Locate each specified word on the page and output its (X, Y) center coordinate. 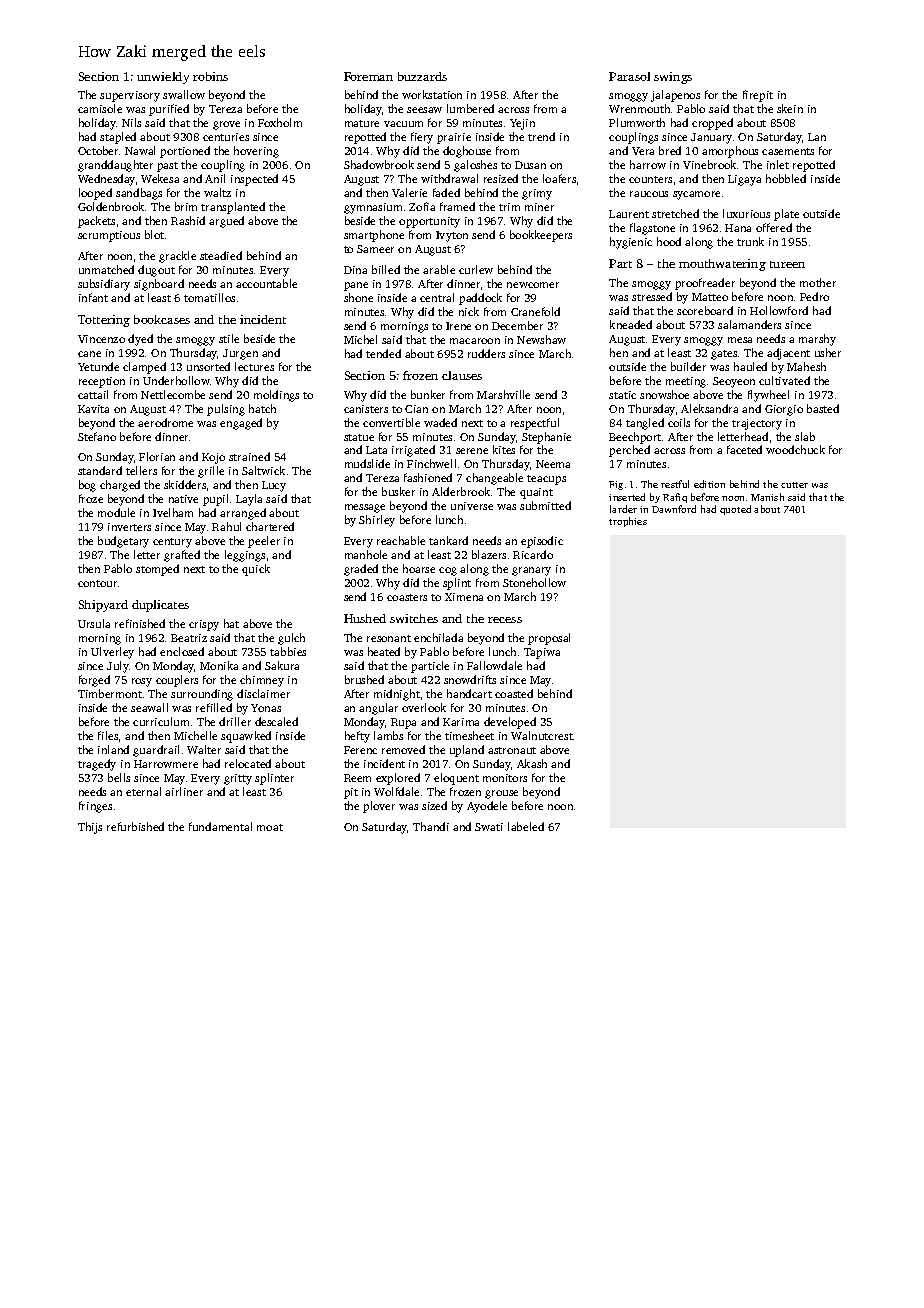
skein (790, 108)
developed (510, 723)
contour (97, 583)
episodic (542, 542)
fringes (95, 807)
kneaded (631, 324)
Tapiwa (542, 653)
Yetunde (98, 366)
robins (210, 76)
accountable (266, 283)
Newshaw (541, 339)
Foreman (368, 76)
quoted (735, 510)
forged (94, 681)
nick (469, 311)
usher (828, 352)
